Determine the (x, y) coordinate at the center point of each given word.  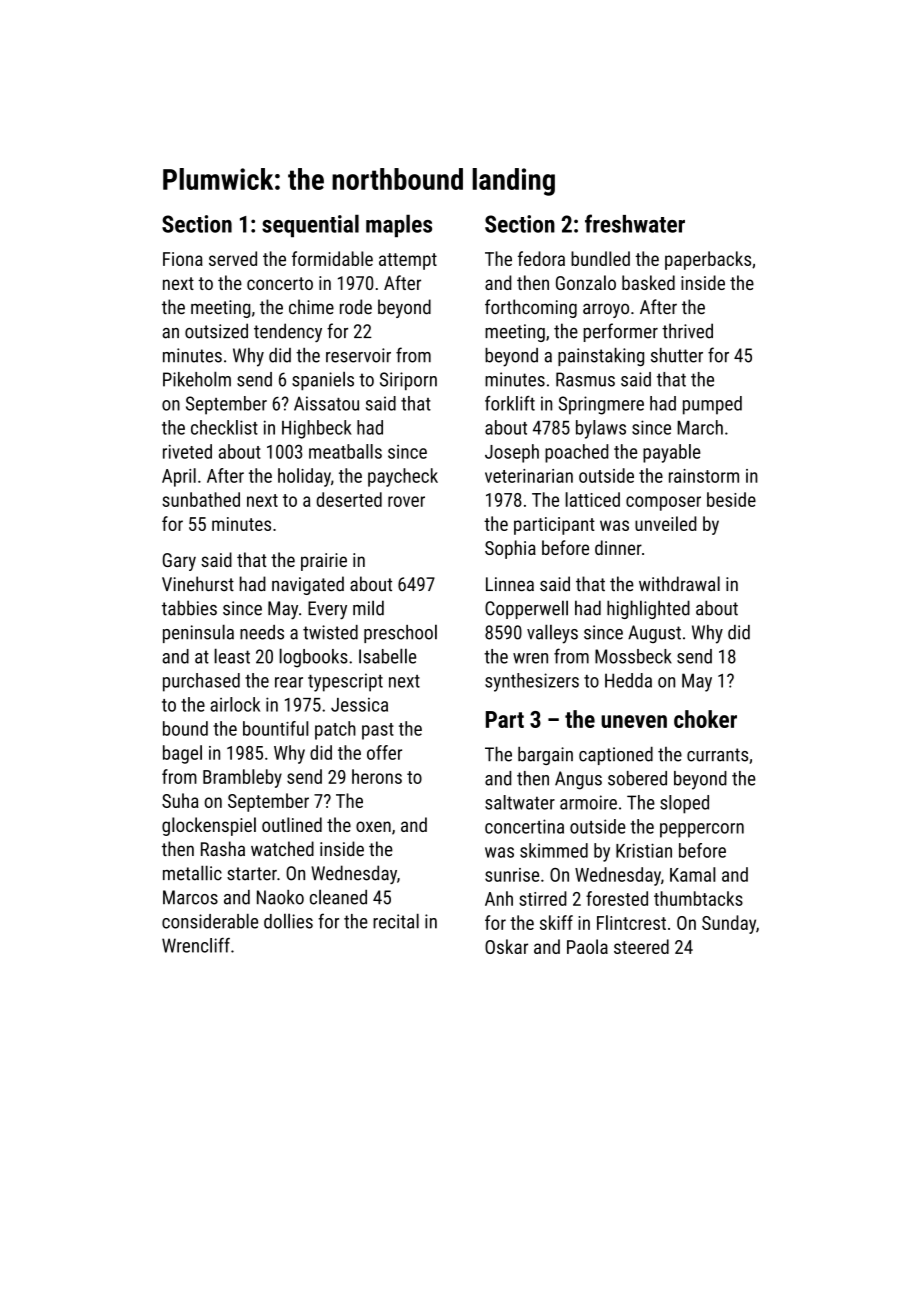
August (654, 634)
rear (289, 682)
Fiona (183, 259)
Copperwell (526, 609)
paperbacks (708, 260)
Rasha (223, 848)
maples (399, 225)
